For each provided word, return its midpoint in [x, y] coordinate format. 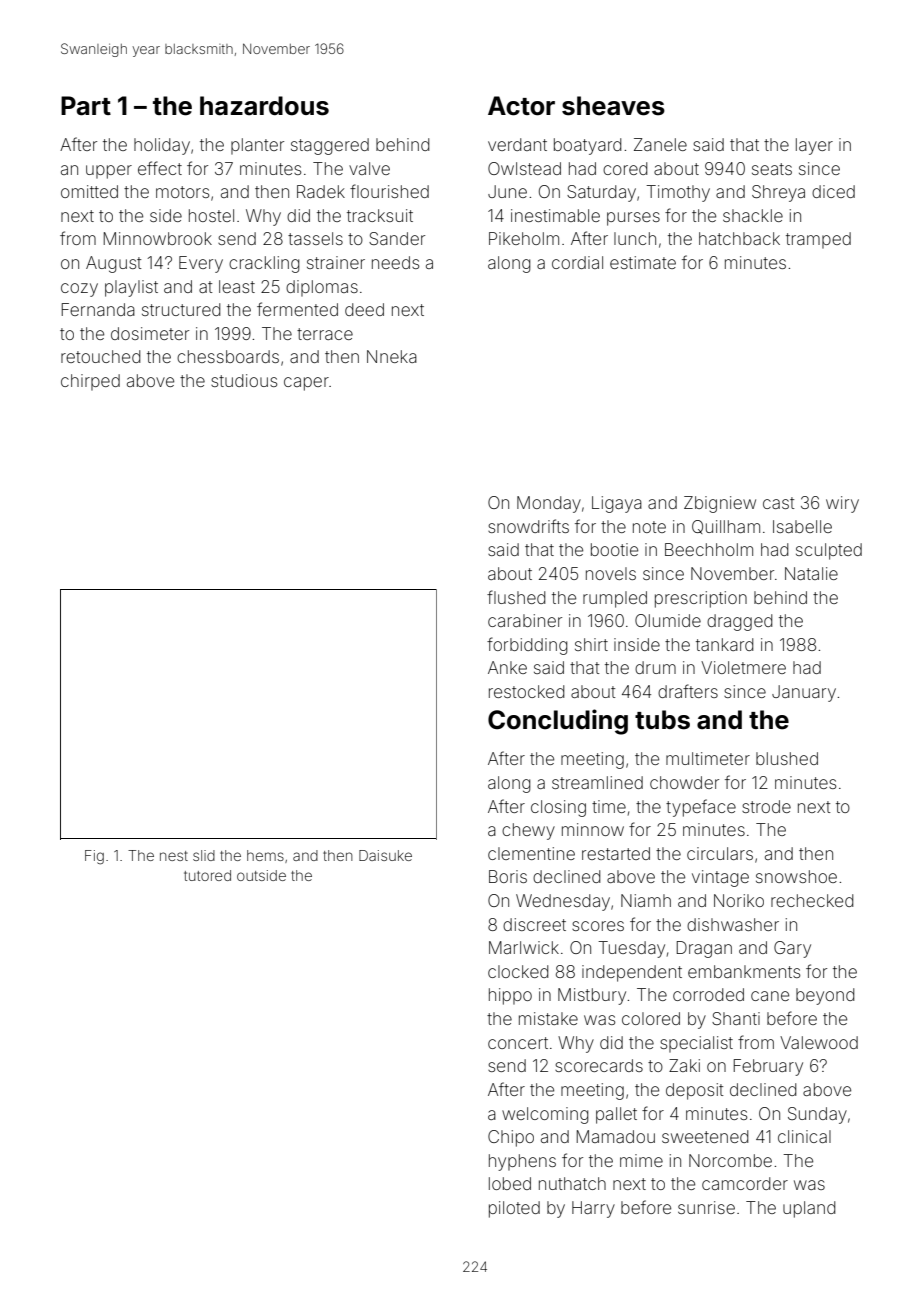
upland [809, 1209]
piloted [514, 1209]
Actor [521, 106]
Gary [792, 949]
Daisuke [385, 855]
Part [86, 106]
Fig [94, 857]
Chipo [511, 1138]
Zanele [660, 144]
